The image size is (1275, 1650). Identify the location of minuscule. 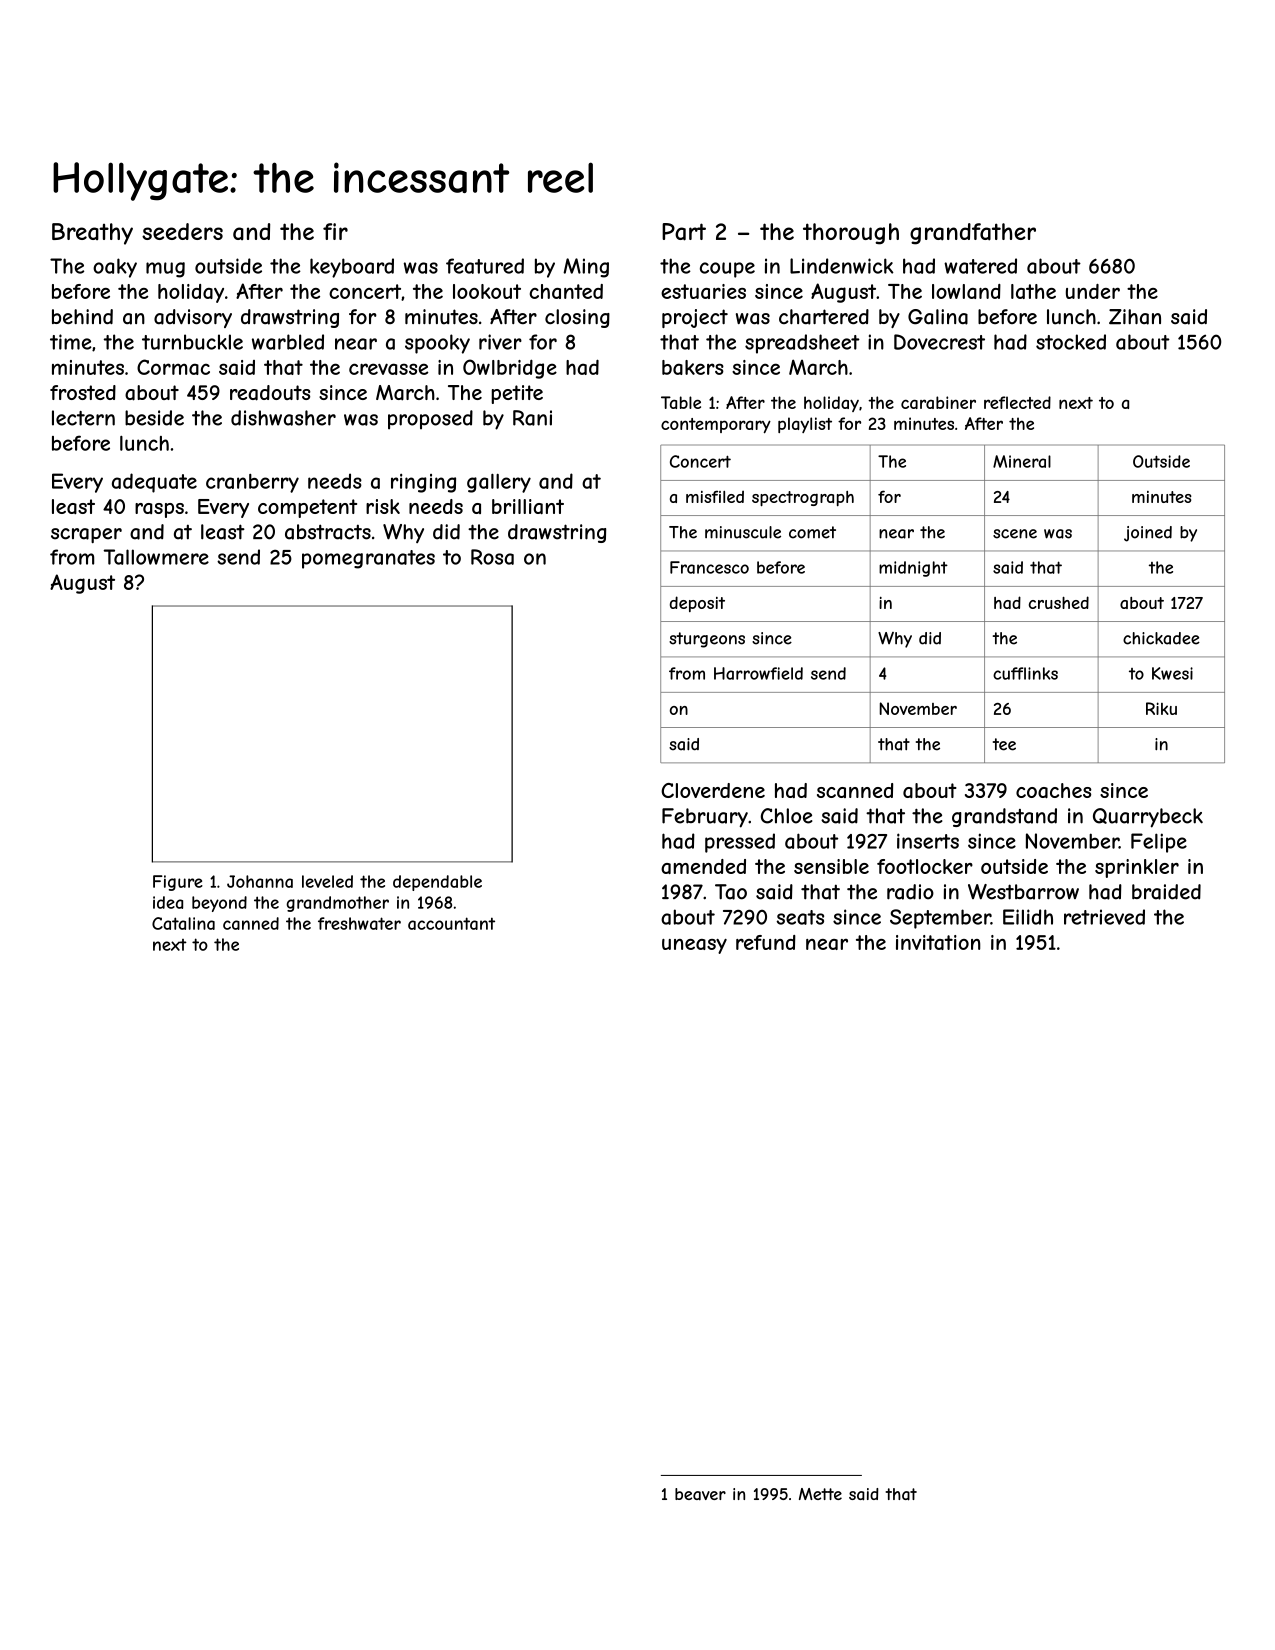
(743, 532).
